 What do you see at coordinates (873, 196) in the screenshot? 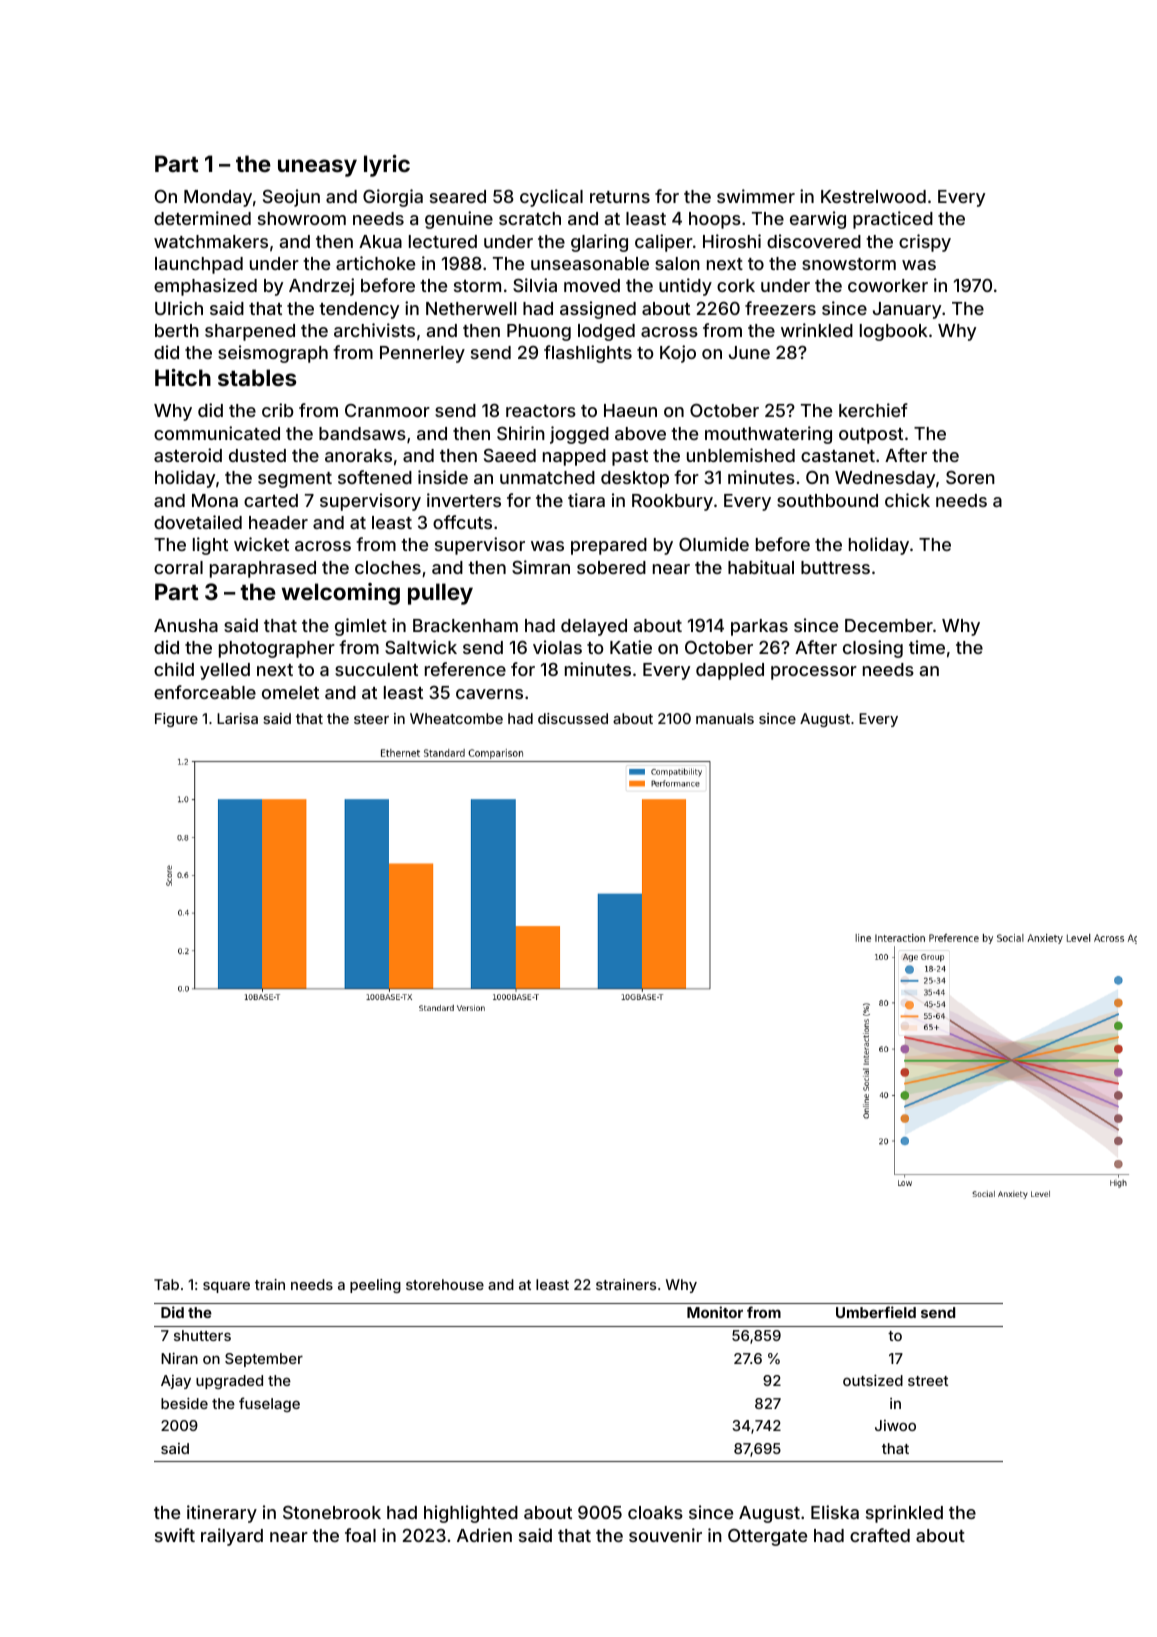
I see `Kestrelwood` at bounding box center [873, 196].
